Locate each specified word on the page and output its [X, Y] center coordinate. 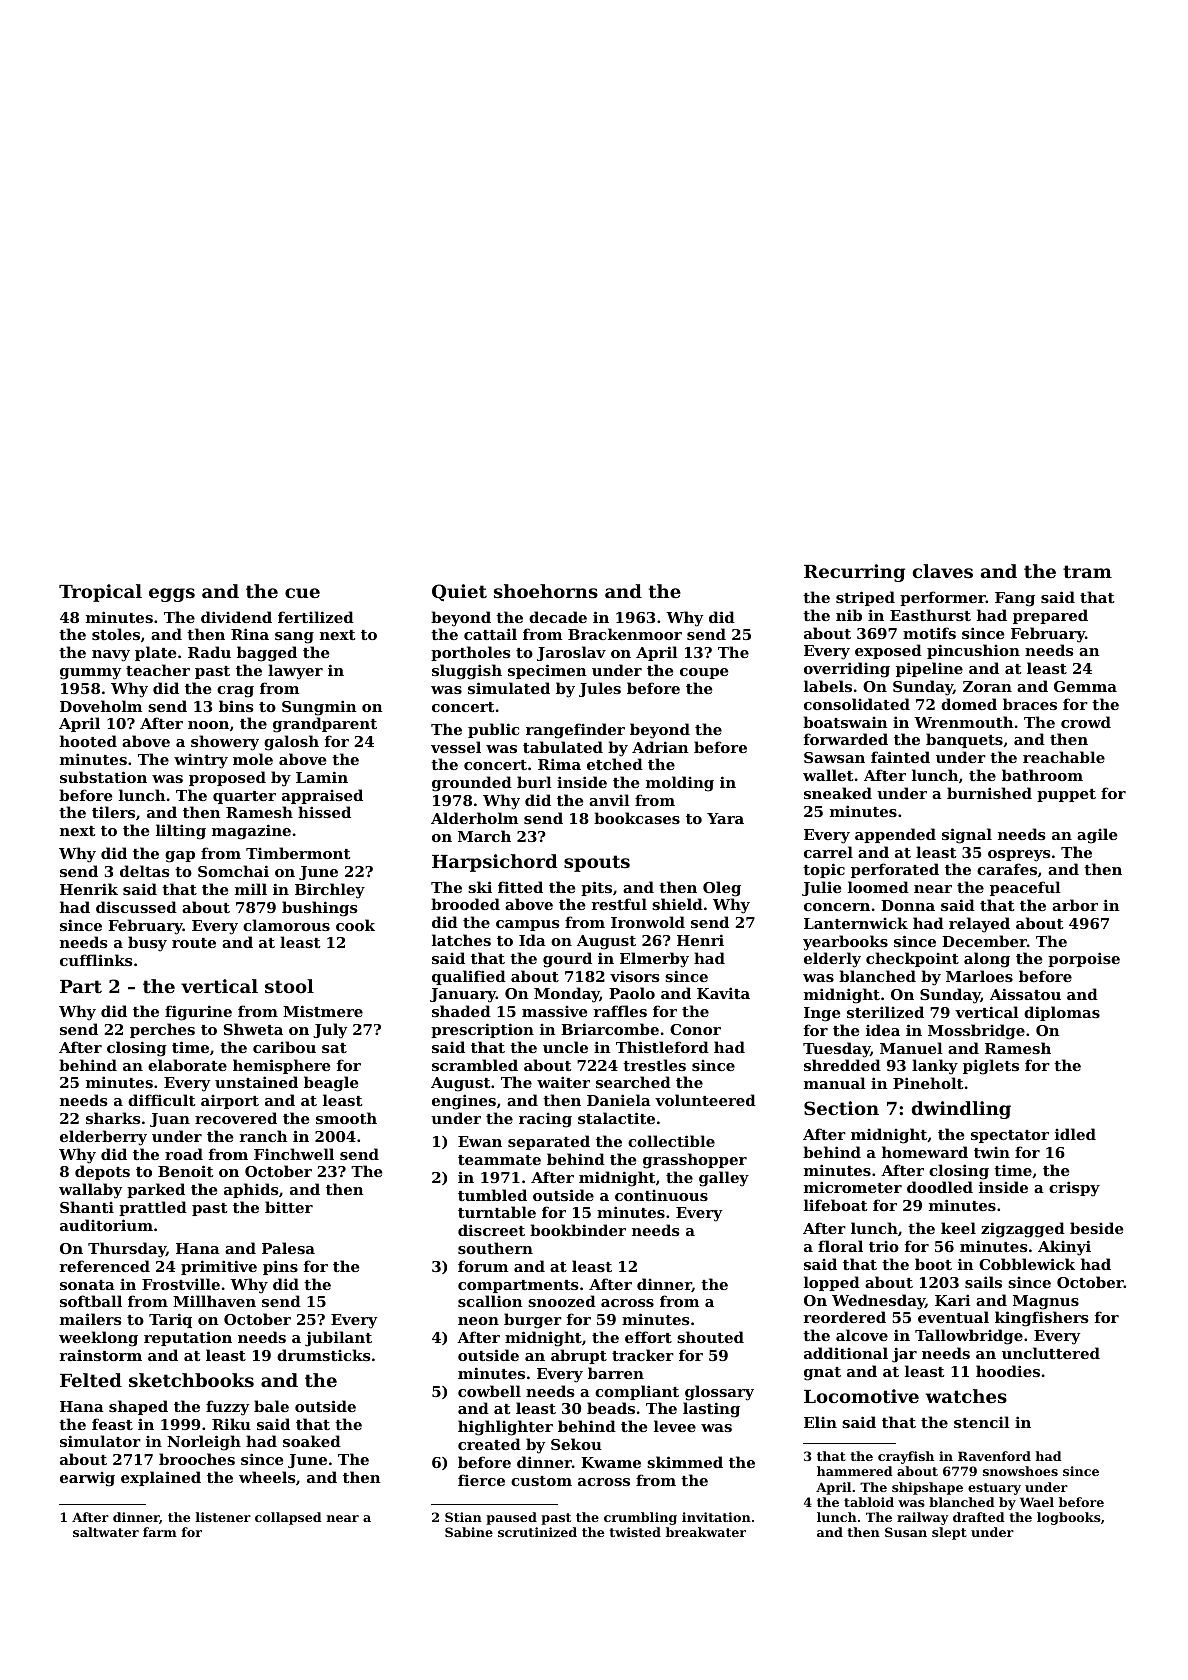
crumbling [640, 1518]
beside [1096, 1228]
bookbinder [578, 1230]
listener [223, 1517]
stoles [116, 634]
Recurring [854, 573]
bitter [289, 1207]
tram [1087, 571]
